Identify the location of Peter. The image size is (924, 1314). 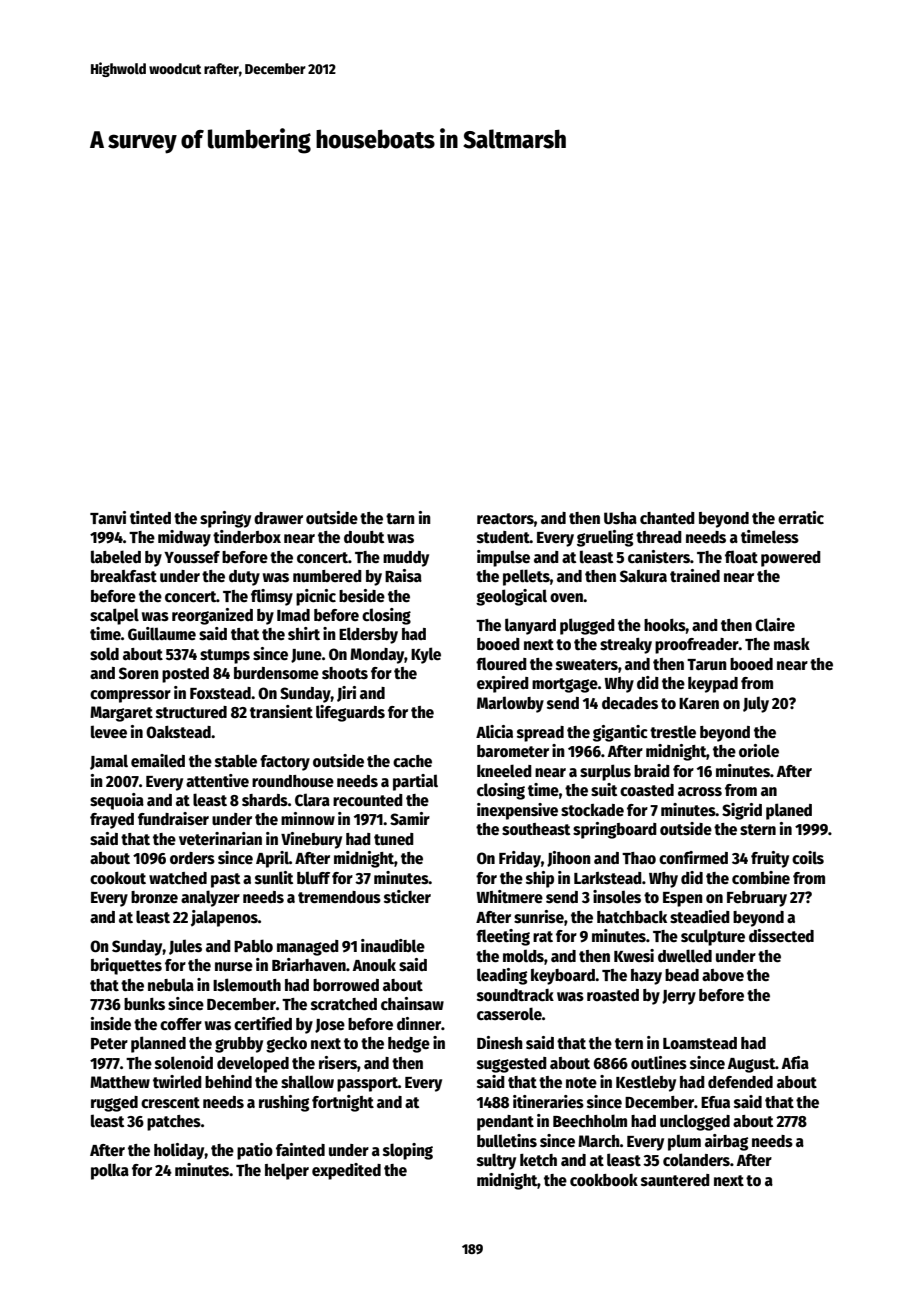
(109, 1044).
